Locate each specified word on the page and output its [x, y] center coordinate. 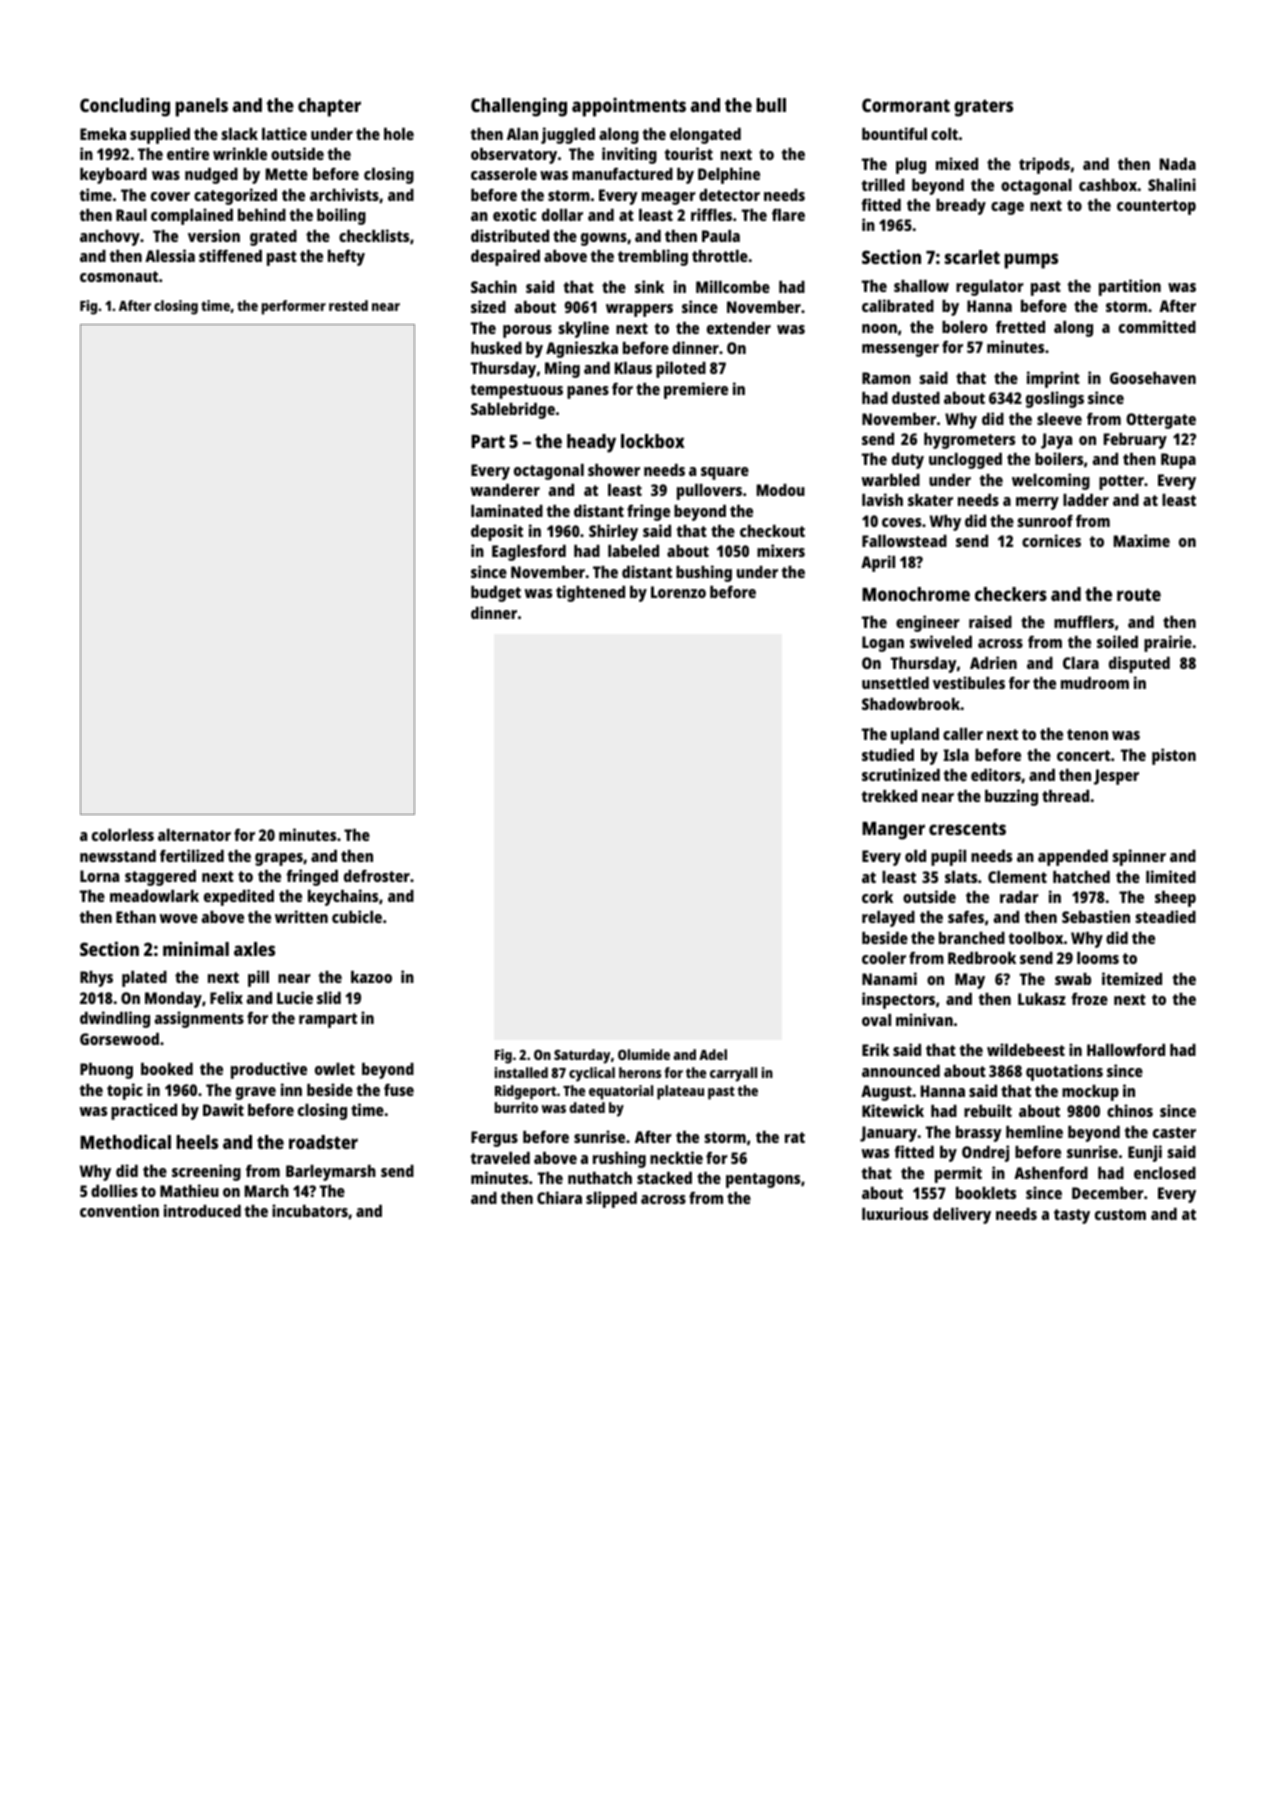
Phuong [106, 1071]
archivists [344, 194]
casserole [504, 174]
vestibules [969, 682]
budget [496, 594]
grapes [279, 859]
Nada [1178, 164]
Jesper [1116, 777]
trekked [889, 796]
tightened [590, 593]
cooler [884, 958]
